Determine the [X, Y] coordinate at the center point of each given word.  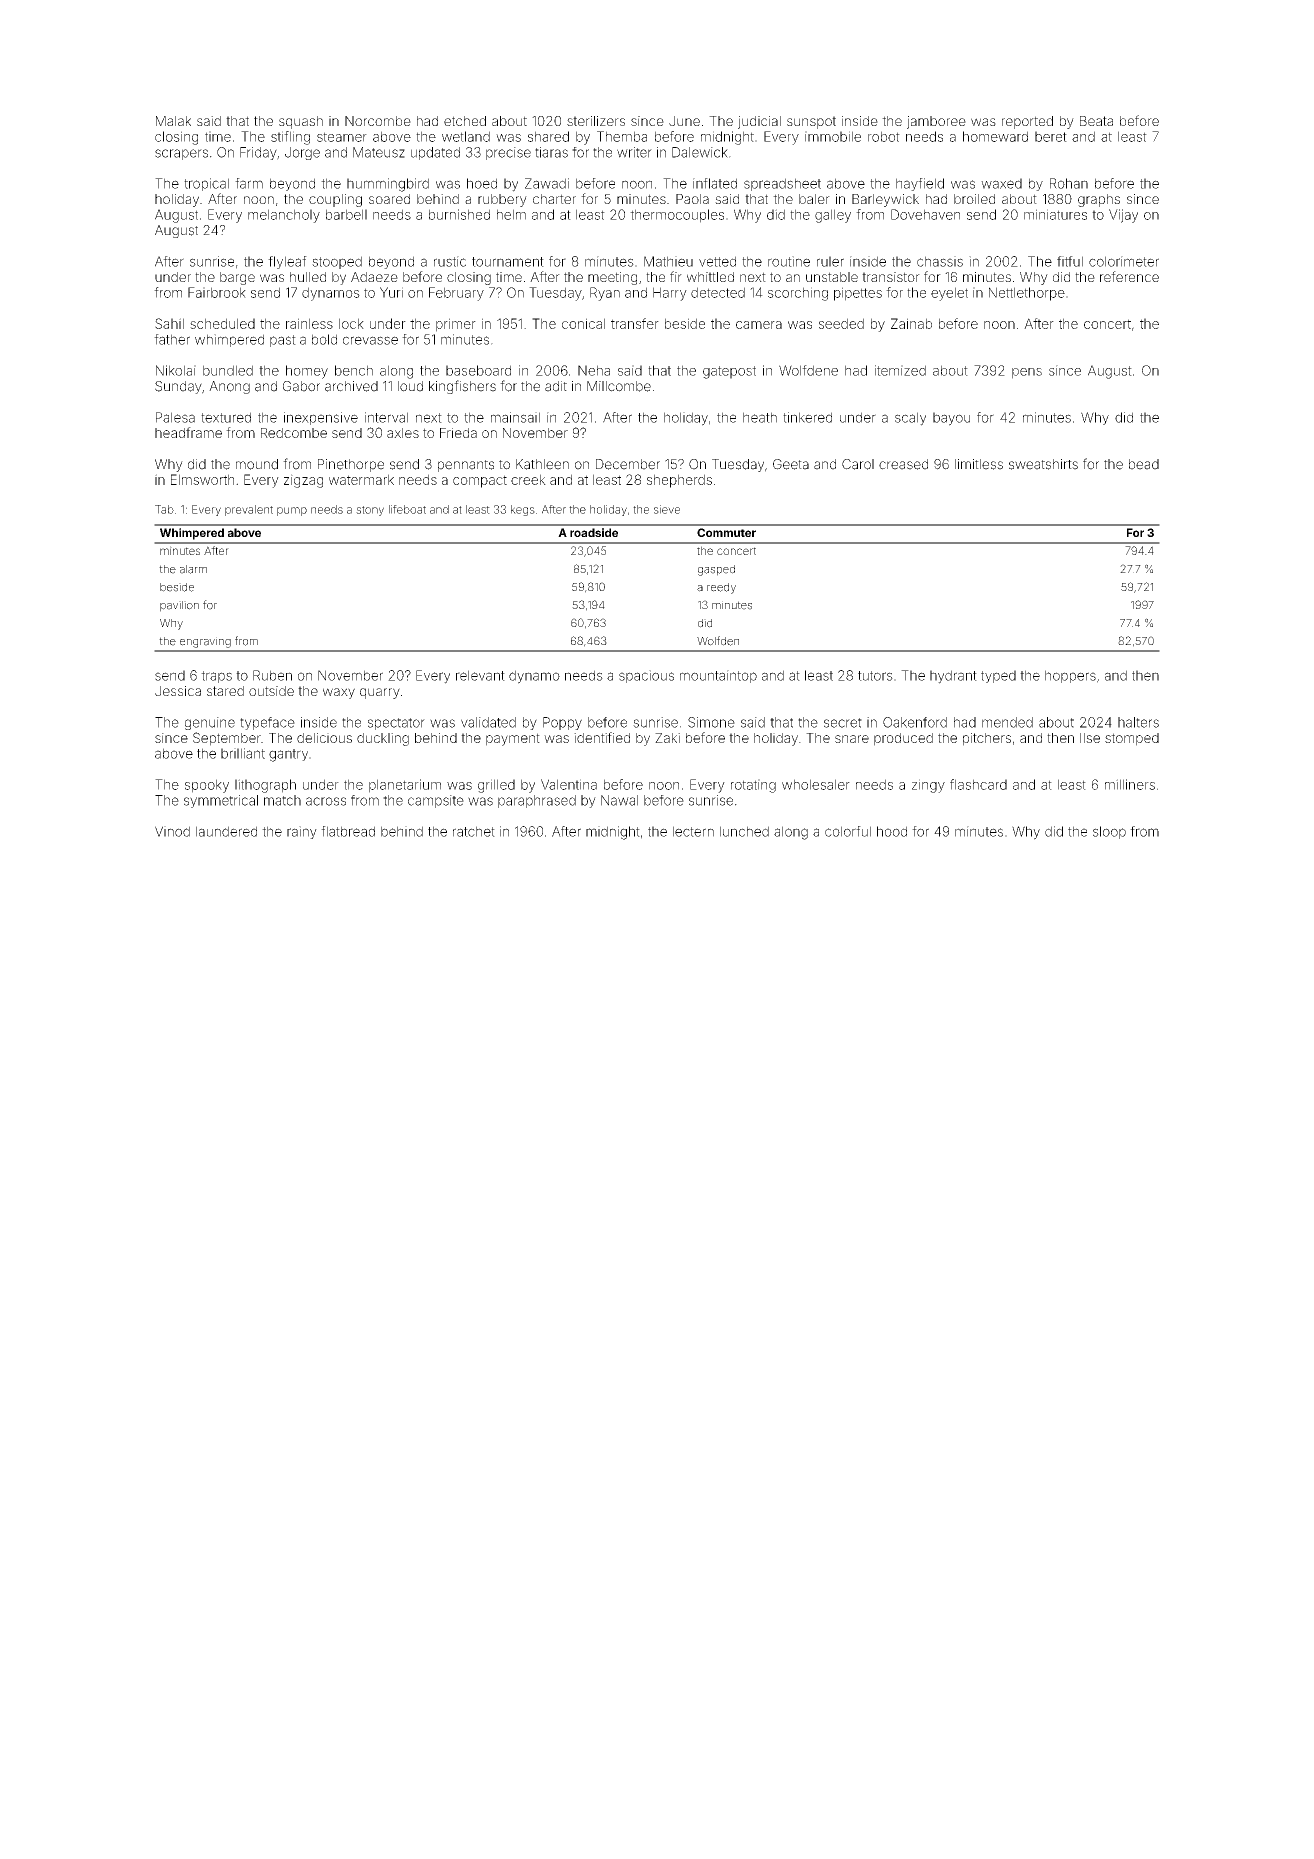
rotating [753, 786]
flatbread [348, 831]
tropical [206, 184]
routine [789, 261]
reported [1027, 122]
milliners [1130, 784]
